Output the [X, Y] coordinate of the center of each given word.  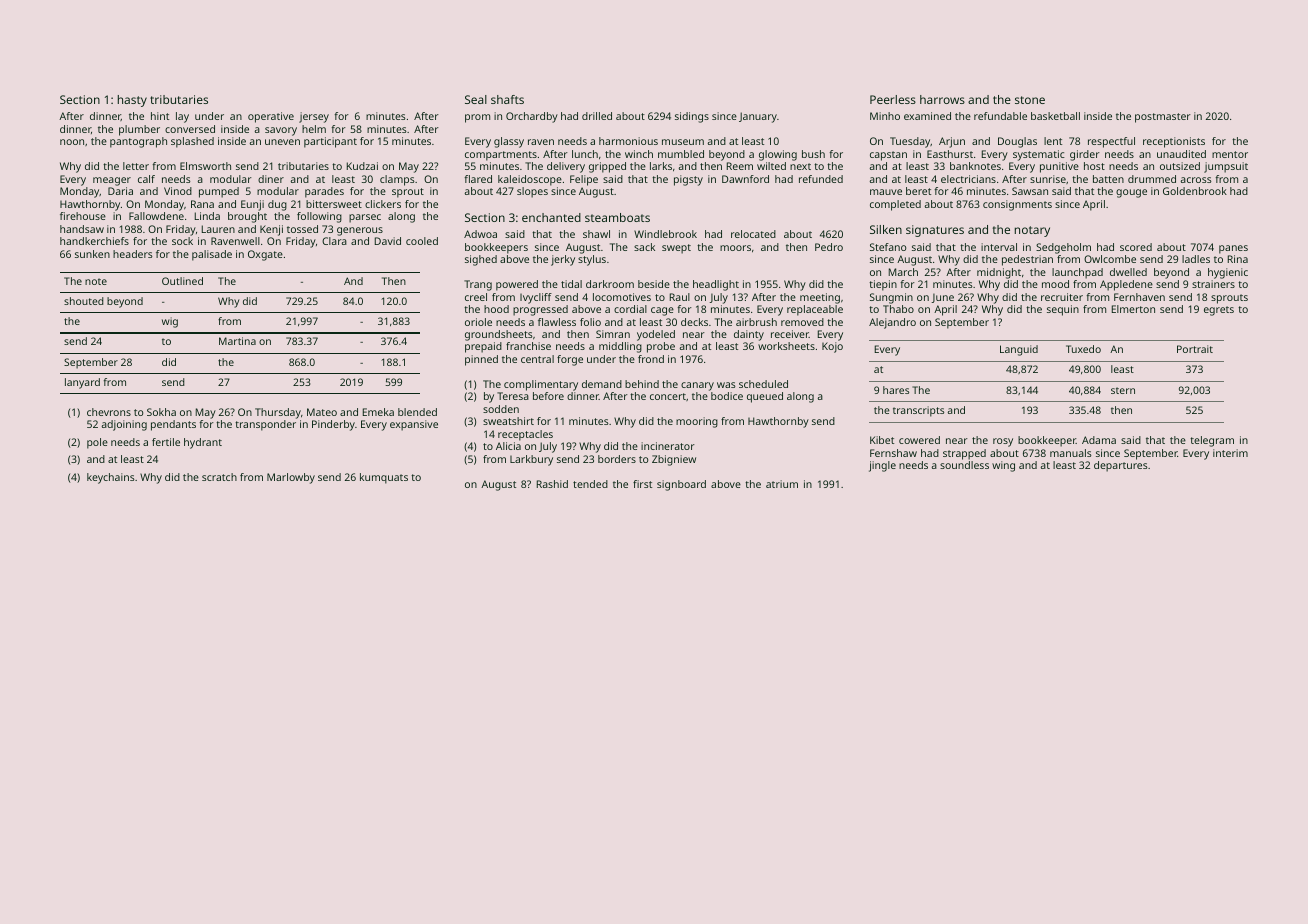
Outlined [182, 281]
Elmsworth [205, 166]
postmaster [1163, 118]
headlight [716, 285]
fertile [166, 442]
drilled [597, 116]
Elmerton [1133, 309]
